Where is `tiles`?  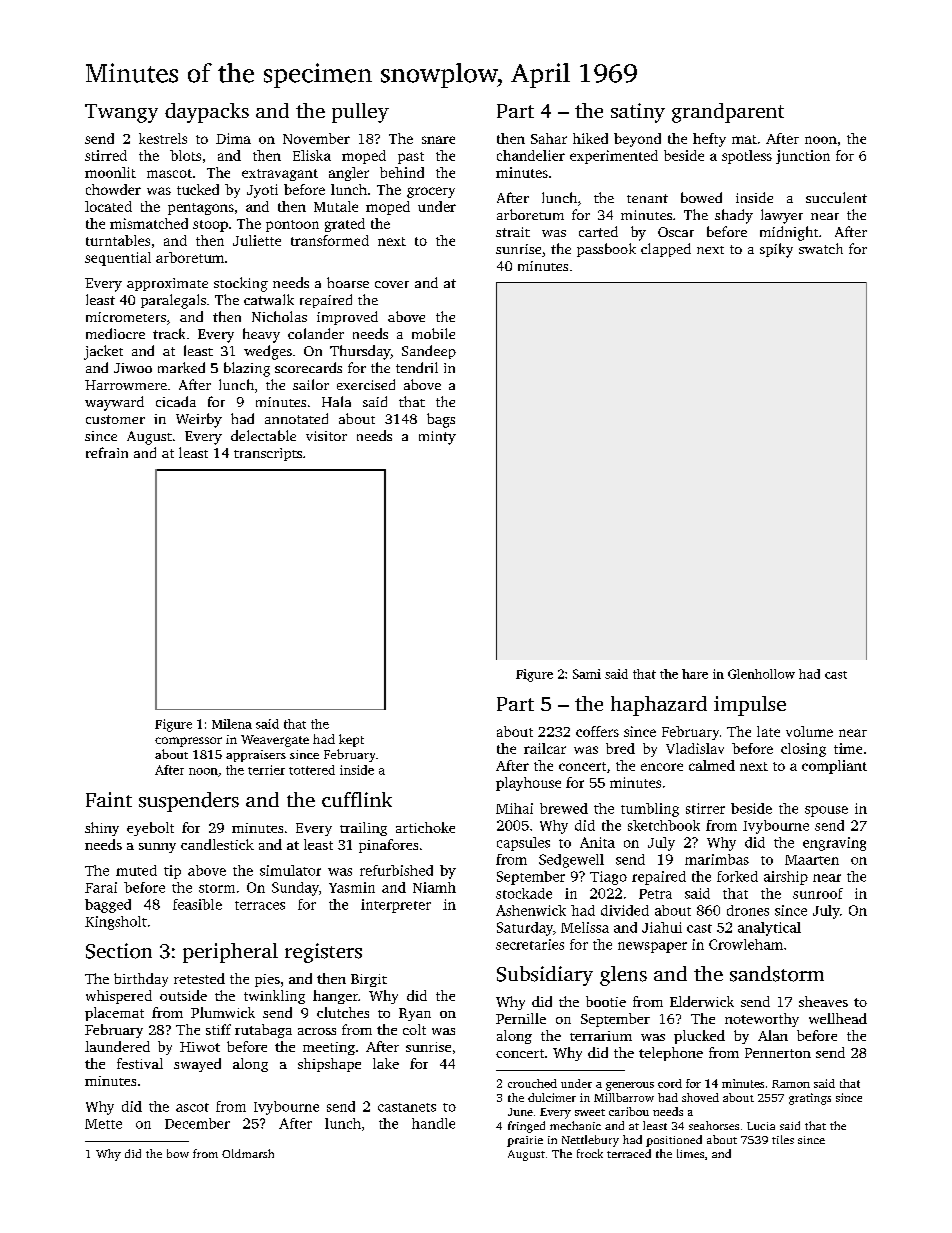
tiles is located at coordinates (783, 1139).
